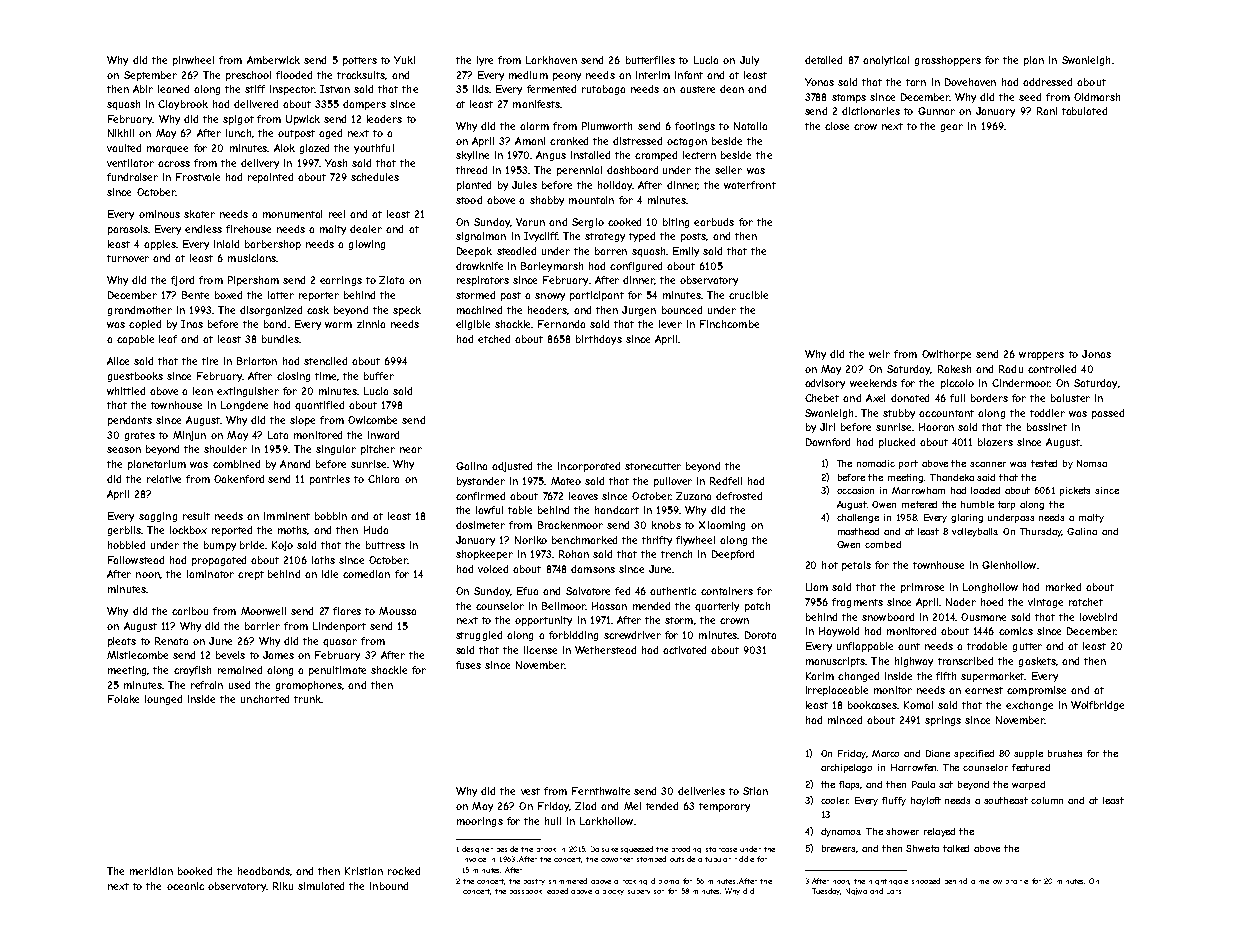 This screenshot has height=952, width=1233. What do you see at coordinates (473, 325) in the screenshot?
I see `eligible` at bounding box center [473, 325].
